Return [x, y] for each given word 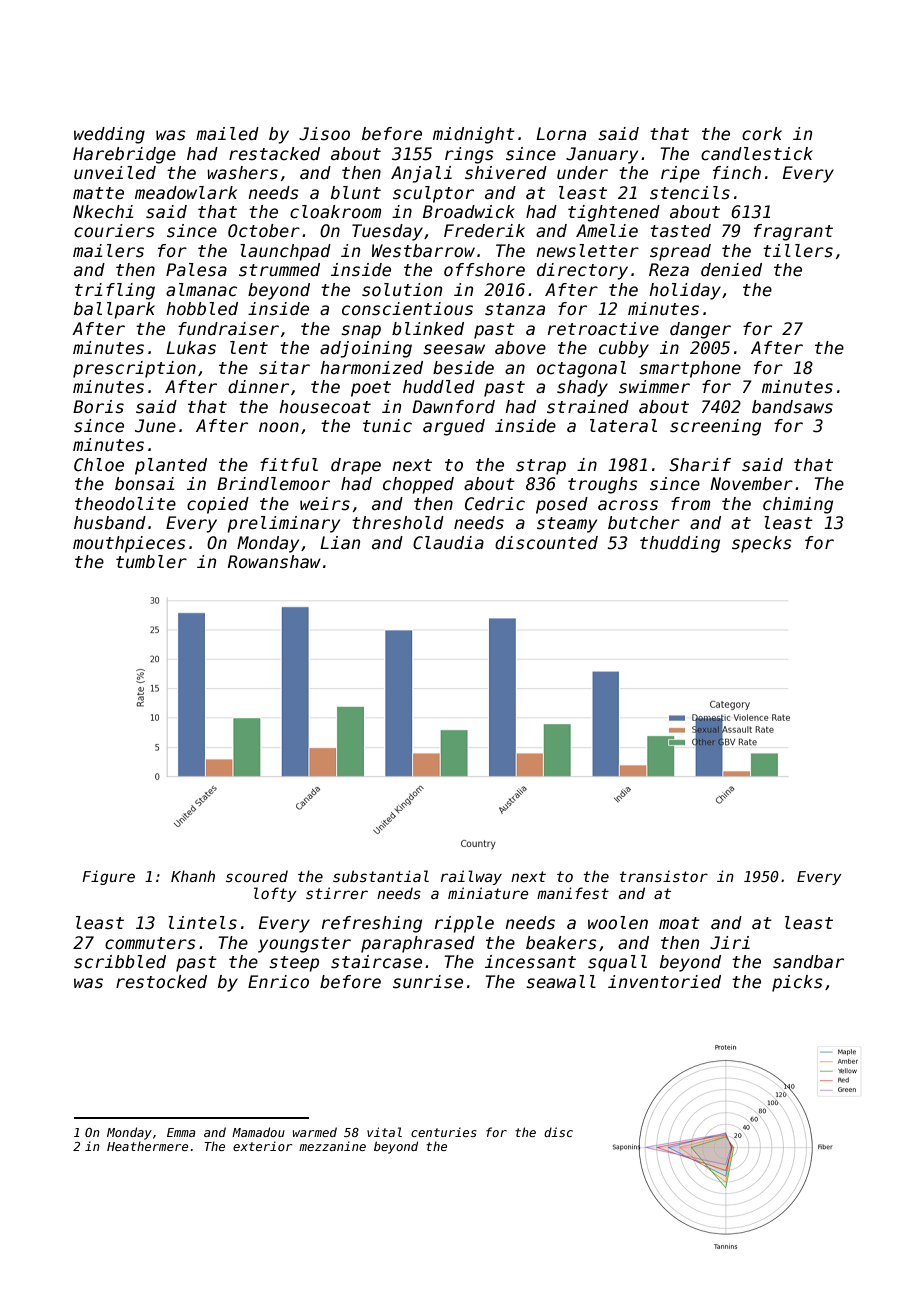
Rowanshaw [274, 562]
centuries [444, 1132]
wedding [109, 135]
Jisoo [324, 134]
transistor [663, 876]
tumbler [151, 562]
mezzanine [332, 1146]
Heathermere [147, 1146]
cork [762, 134]
